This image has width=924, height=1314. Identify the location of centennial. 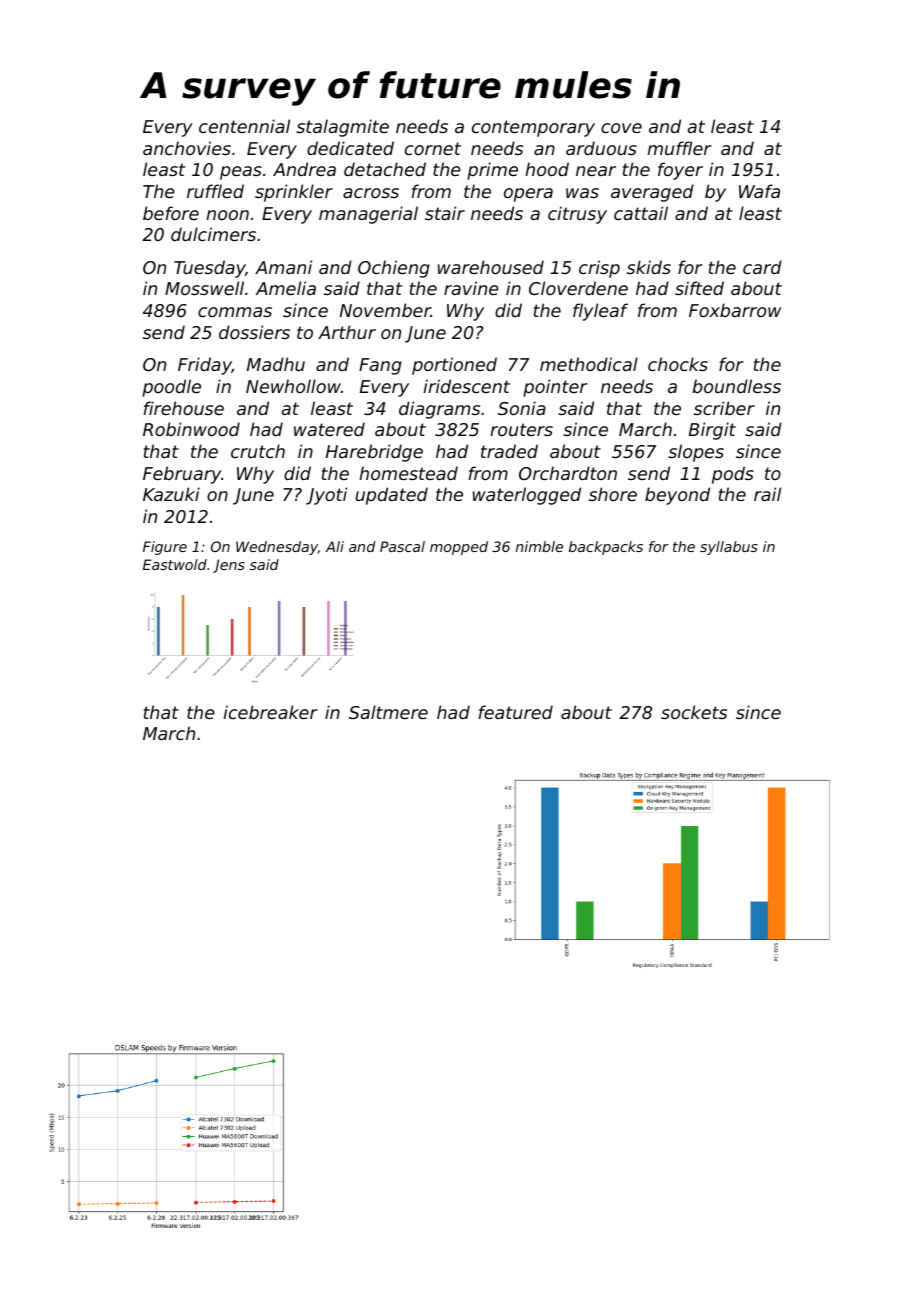
(244, 126).
